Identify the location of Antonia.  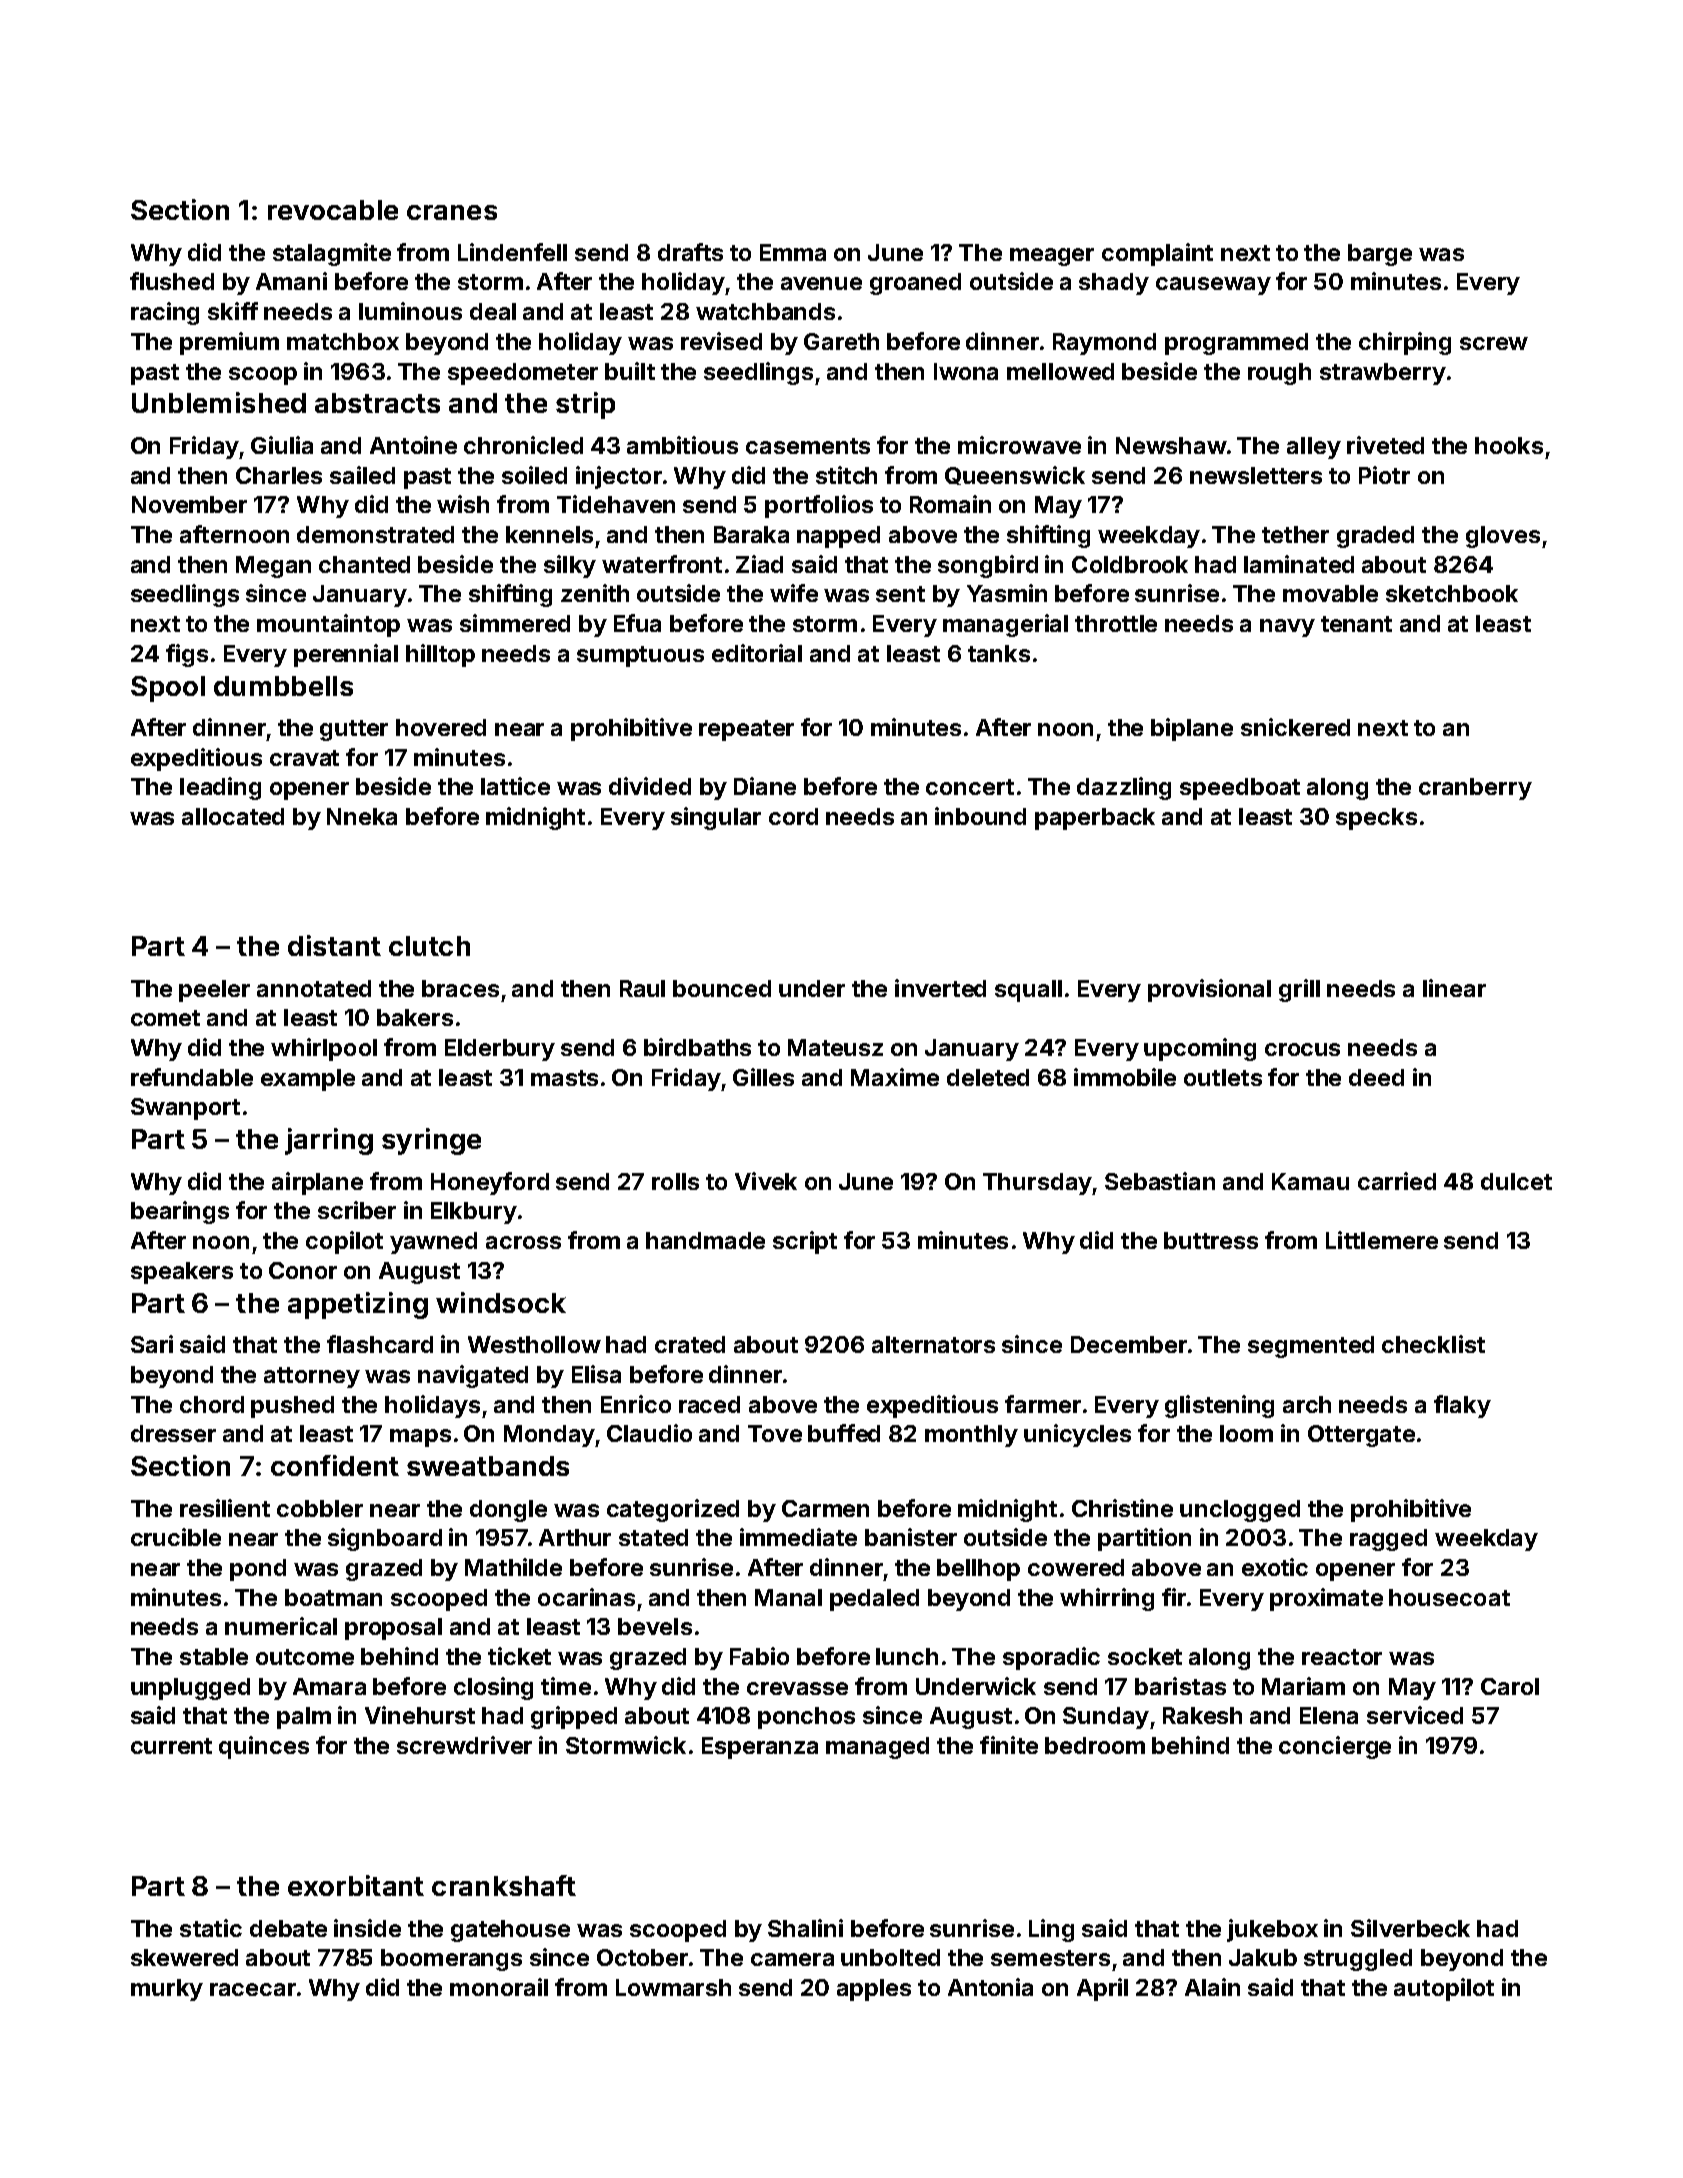
(990, 1987).
